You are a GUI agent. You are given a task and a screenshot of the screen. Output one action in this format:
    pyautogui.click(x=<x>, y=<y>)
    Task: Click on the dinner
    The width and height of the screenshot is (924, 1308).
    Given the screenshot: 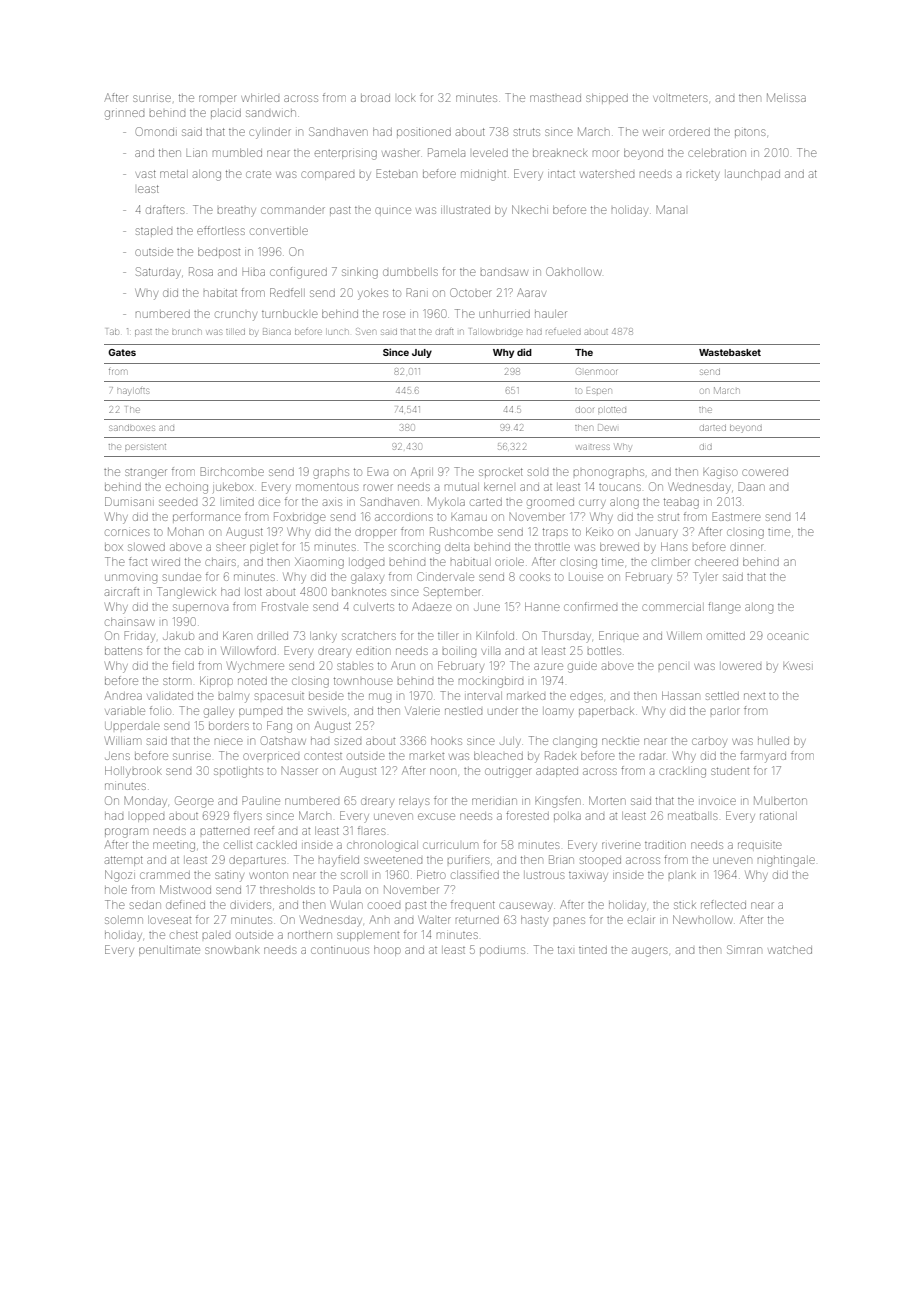 What is the action you would take?
    pyautogui.click(x=747, y=547)
